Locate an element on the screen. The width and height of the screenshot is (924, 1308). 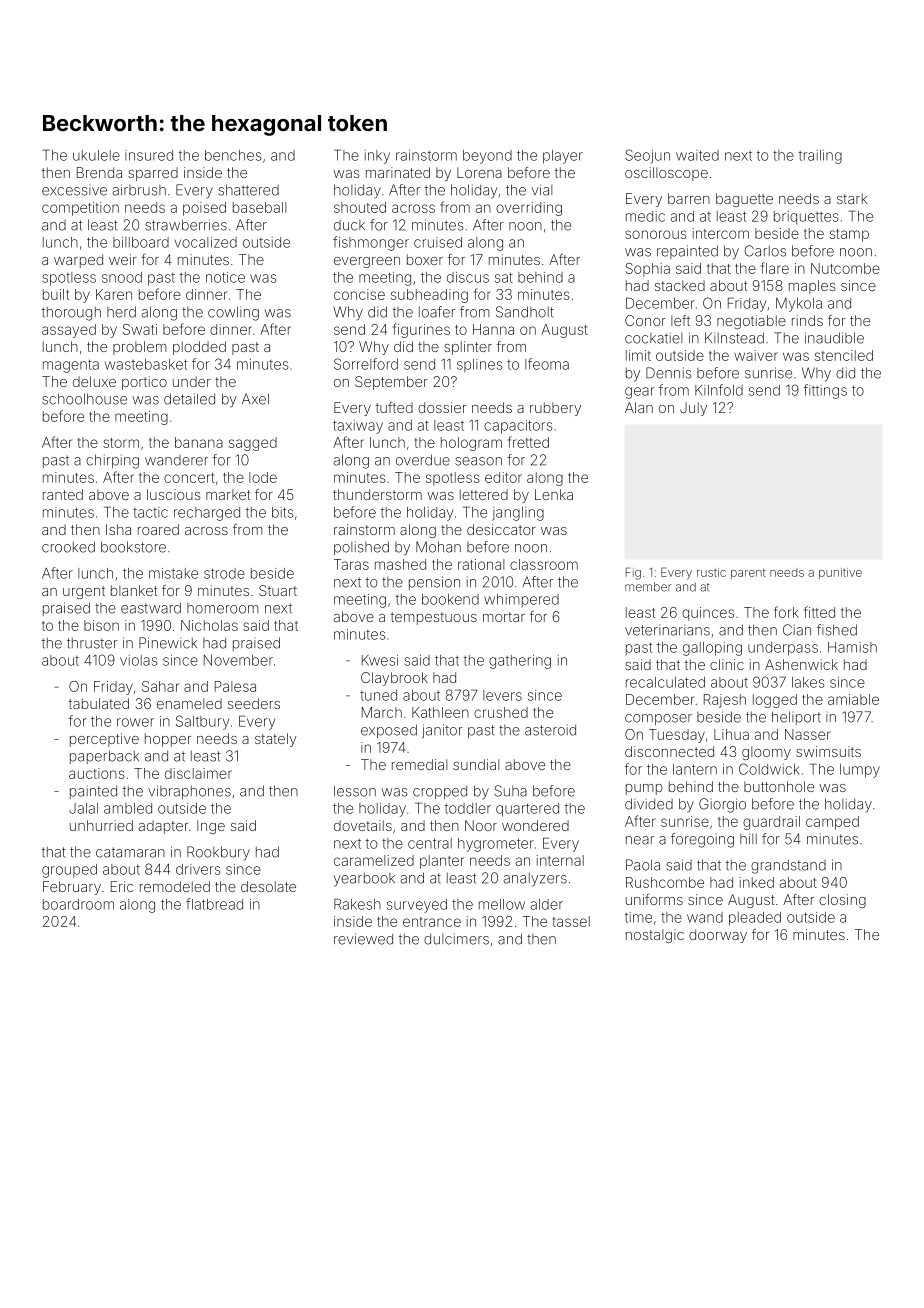
crushed is located at coordinates (501, 712).
